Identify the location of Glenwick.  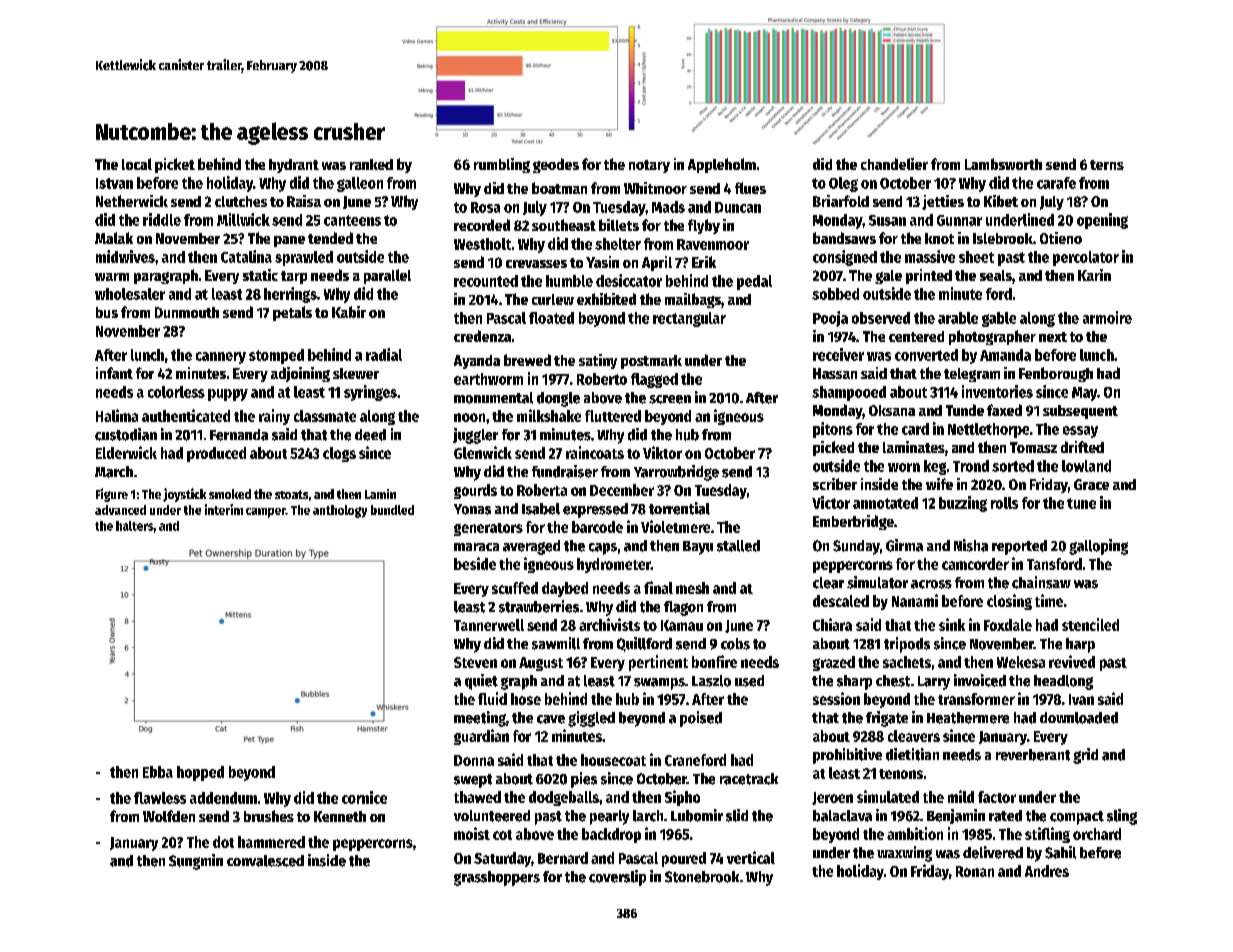
(483, 452).
